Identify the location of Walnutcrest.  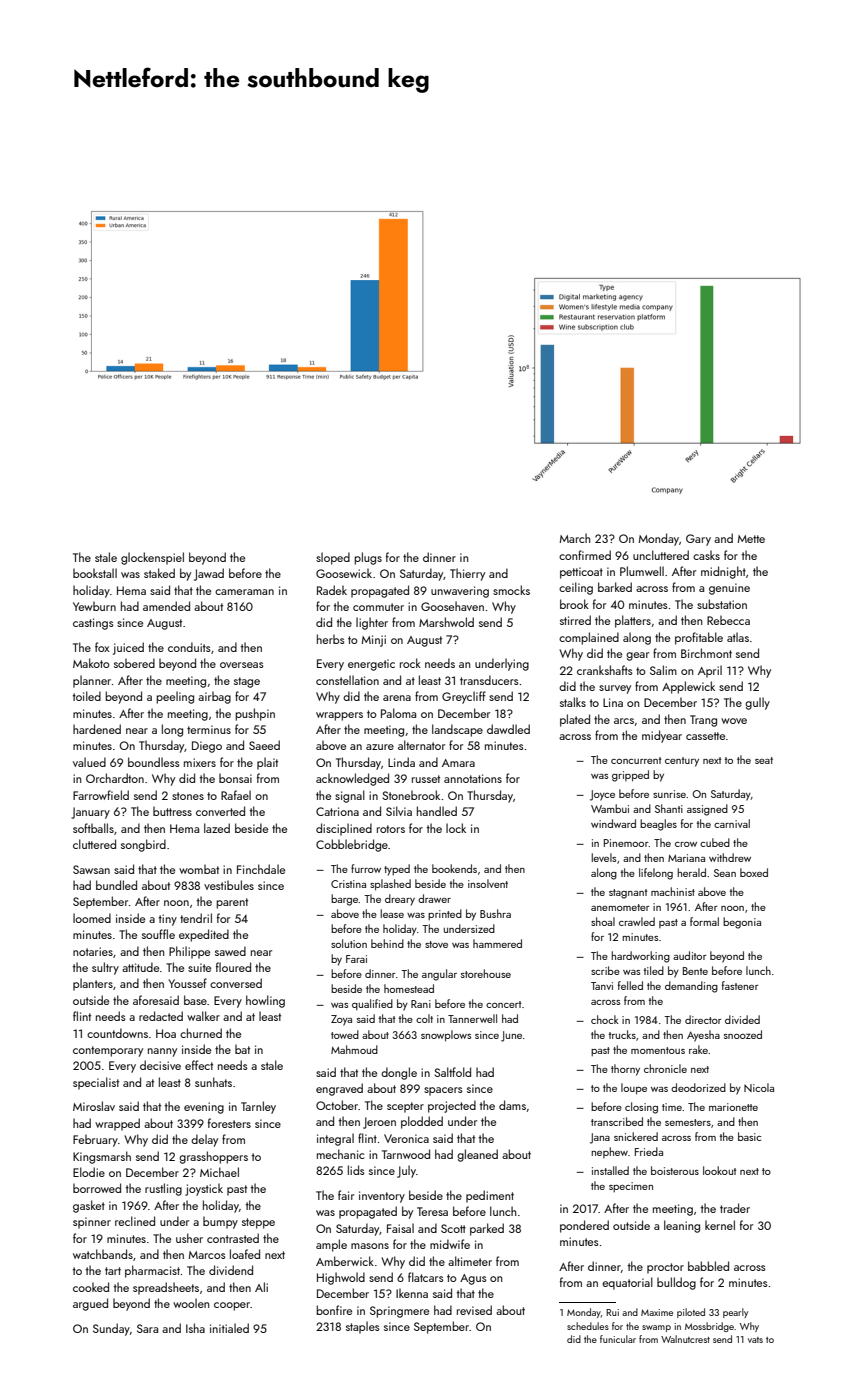
(685, 1339).
